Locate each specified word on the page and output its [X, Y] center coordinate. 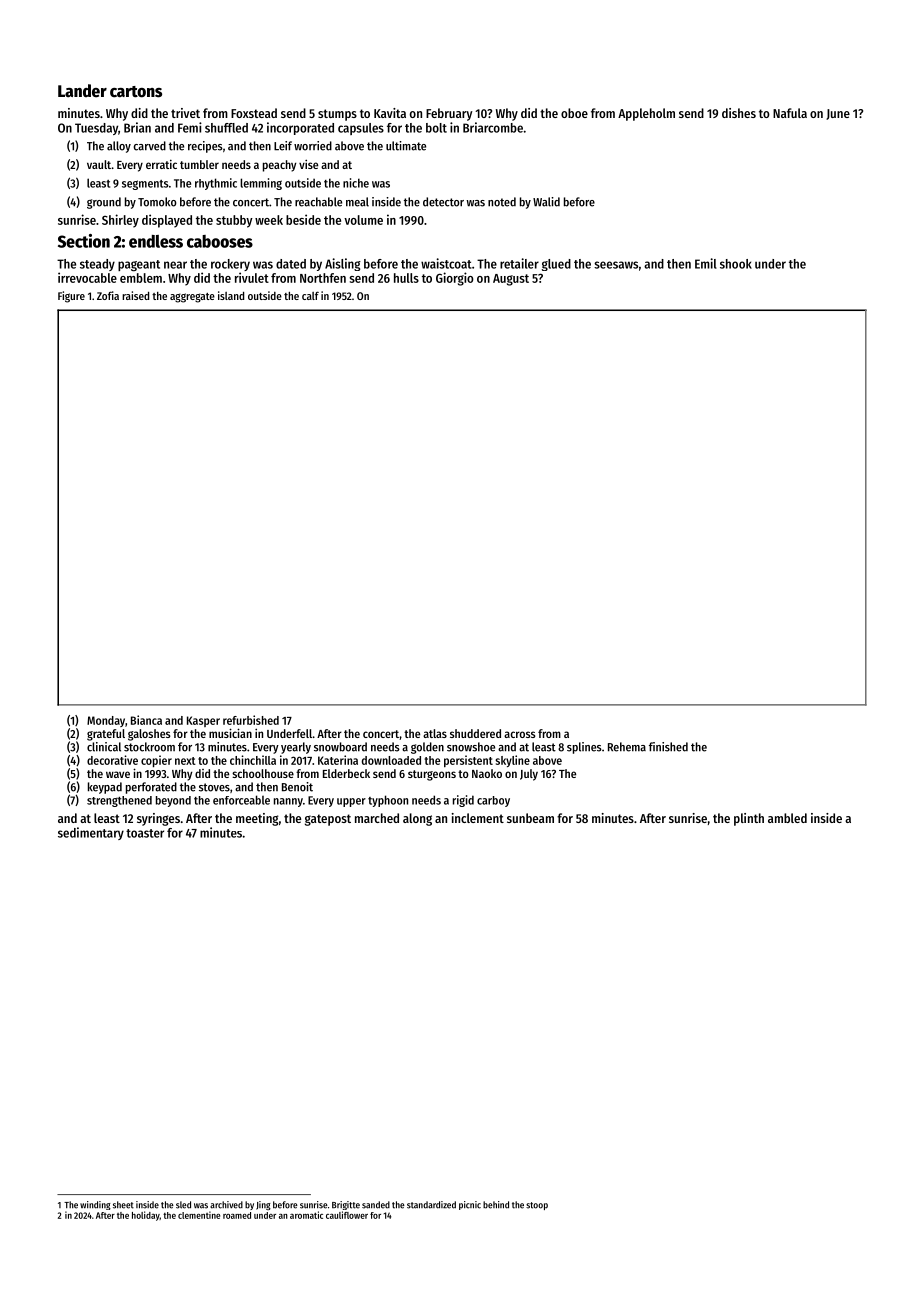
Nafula [790, 113]
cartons [136, 92]
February [449, 114]
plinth [749, 819]
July [529, 775]
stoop [537, 1206]
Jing [263, 1205]
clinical [104, 747]
